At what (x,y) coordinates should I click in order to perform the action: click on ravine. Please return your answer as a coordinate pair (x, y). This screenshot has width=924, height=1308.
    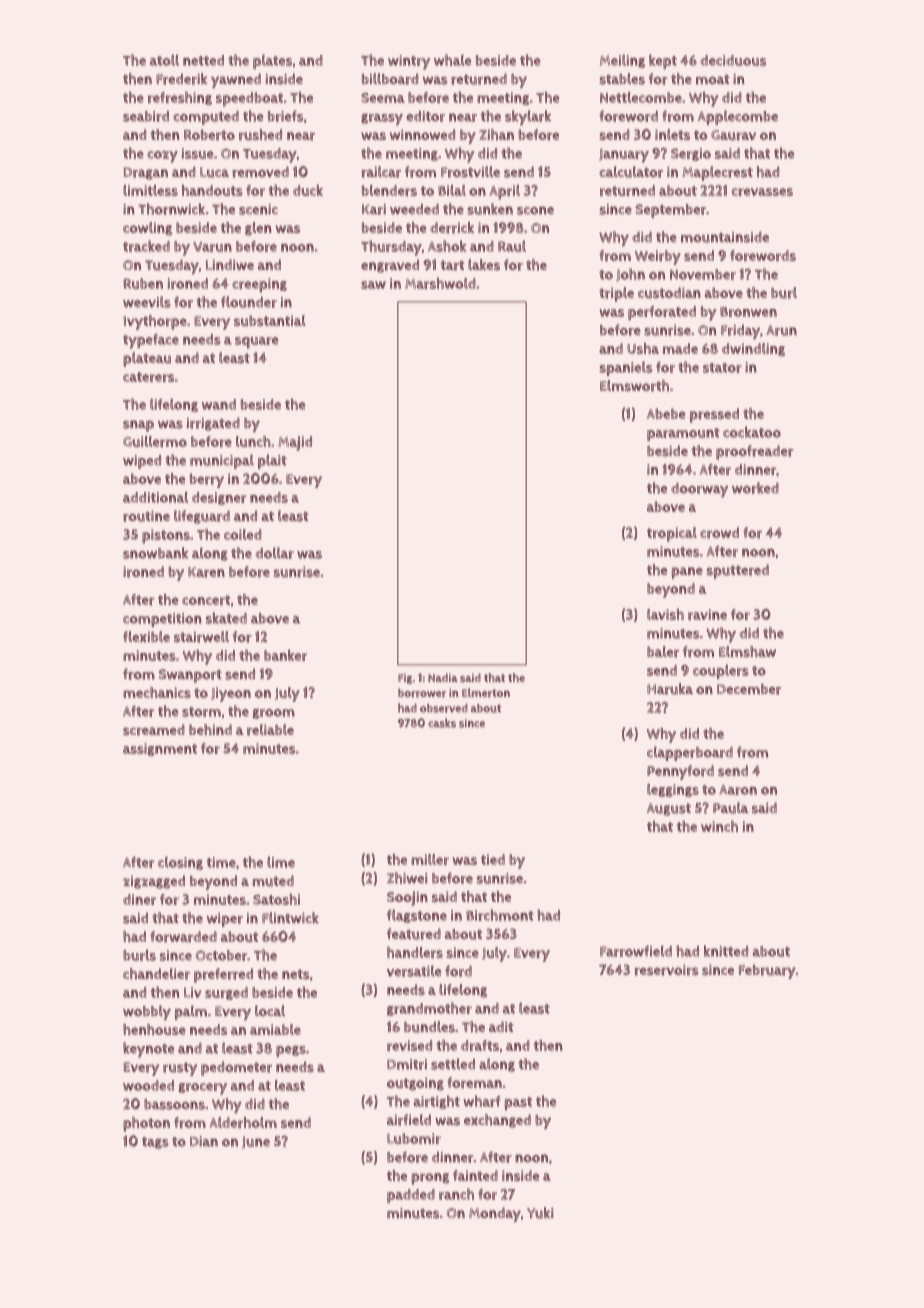
    Looking at the image, I should click on (707, 614).
